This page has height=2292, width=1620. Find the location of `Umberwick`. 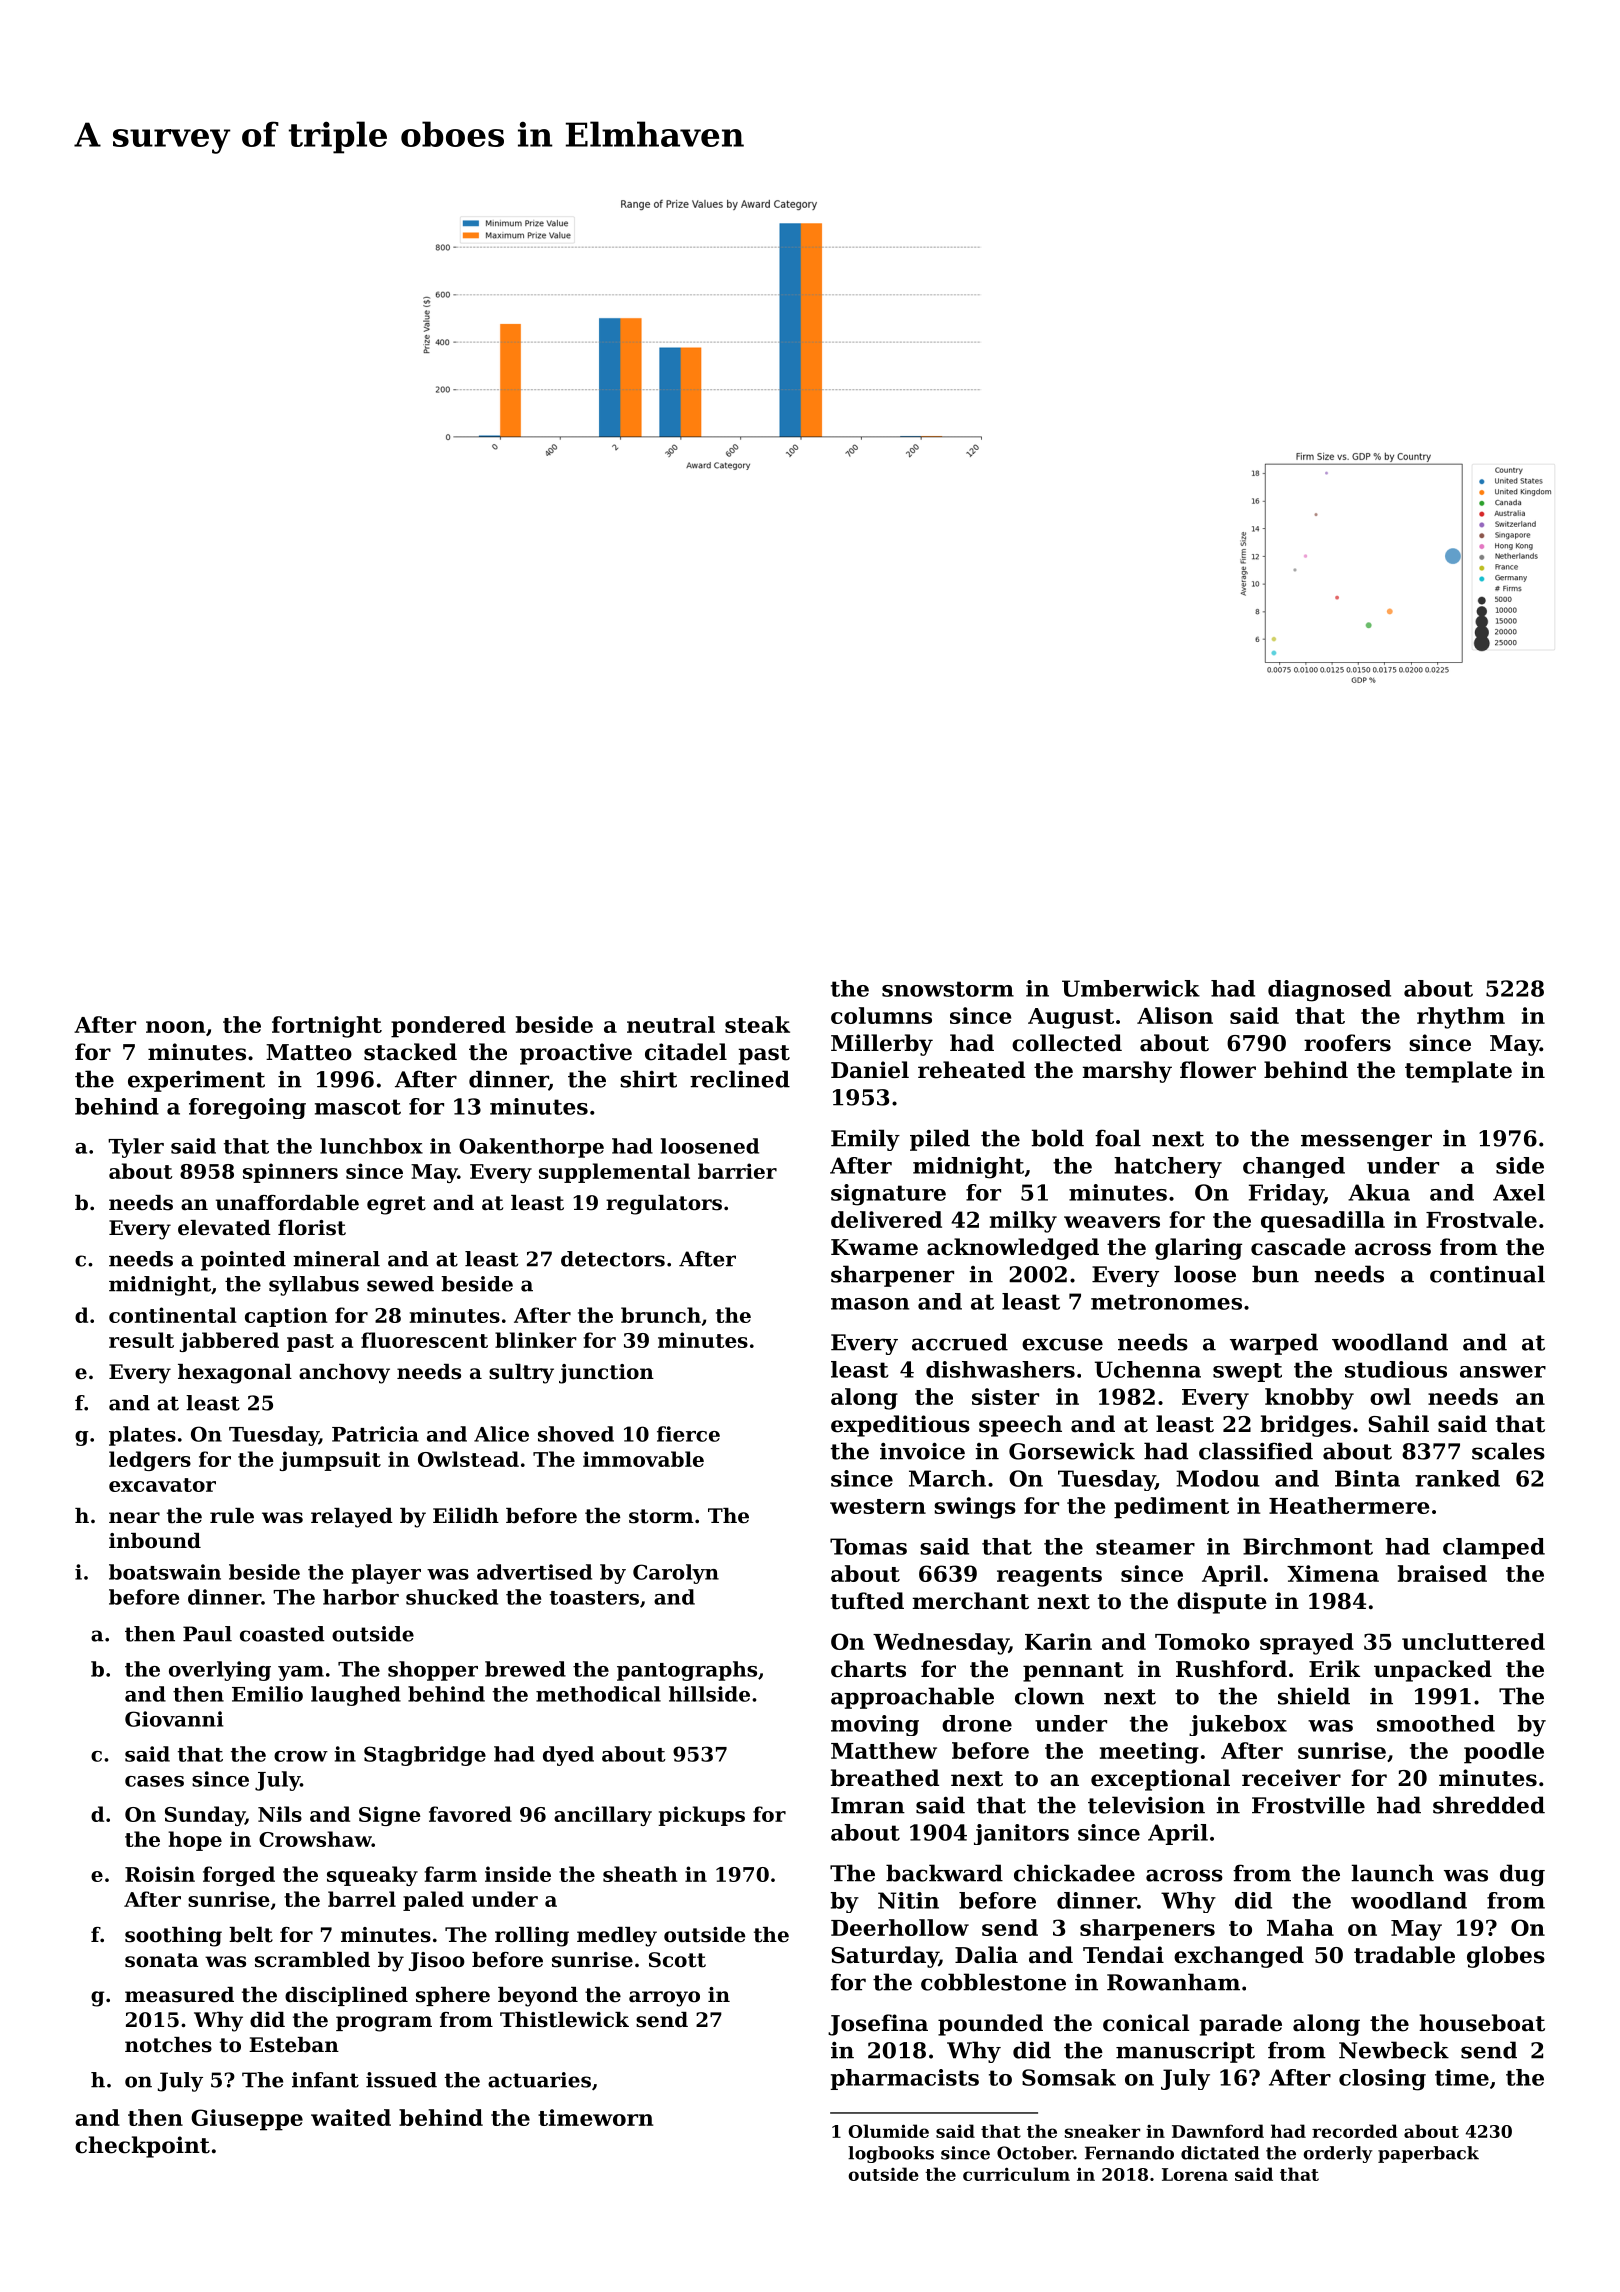

Umberwick is located at coordinates (1131, 988).
